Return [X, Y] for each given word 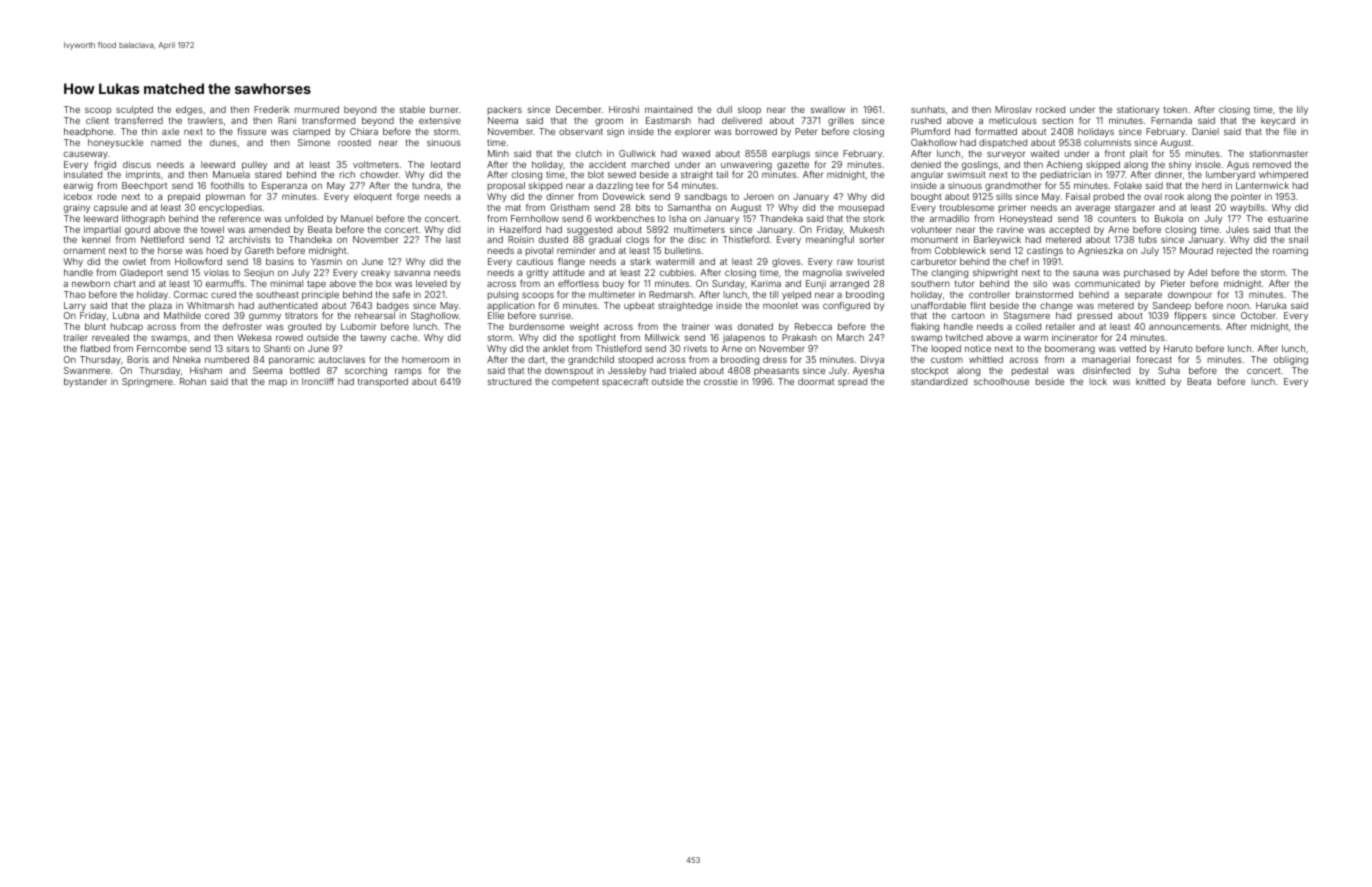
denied [926, 164]
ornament [84, 251]
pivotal [539, 251]
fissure [252, 131]
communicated [1107, 283]
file [1290, 131]
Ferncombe [161, 348]
